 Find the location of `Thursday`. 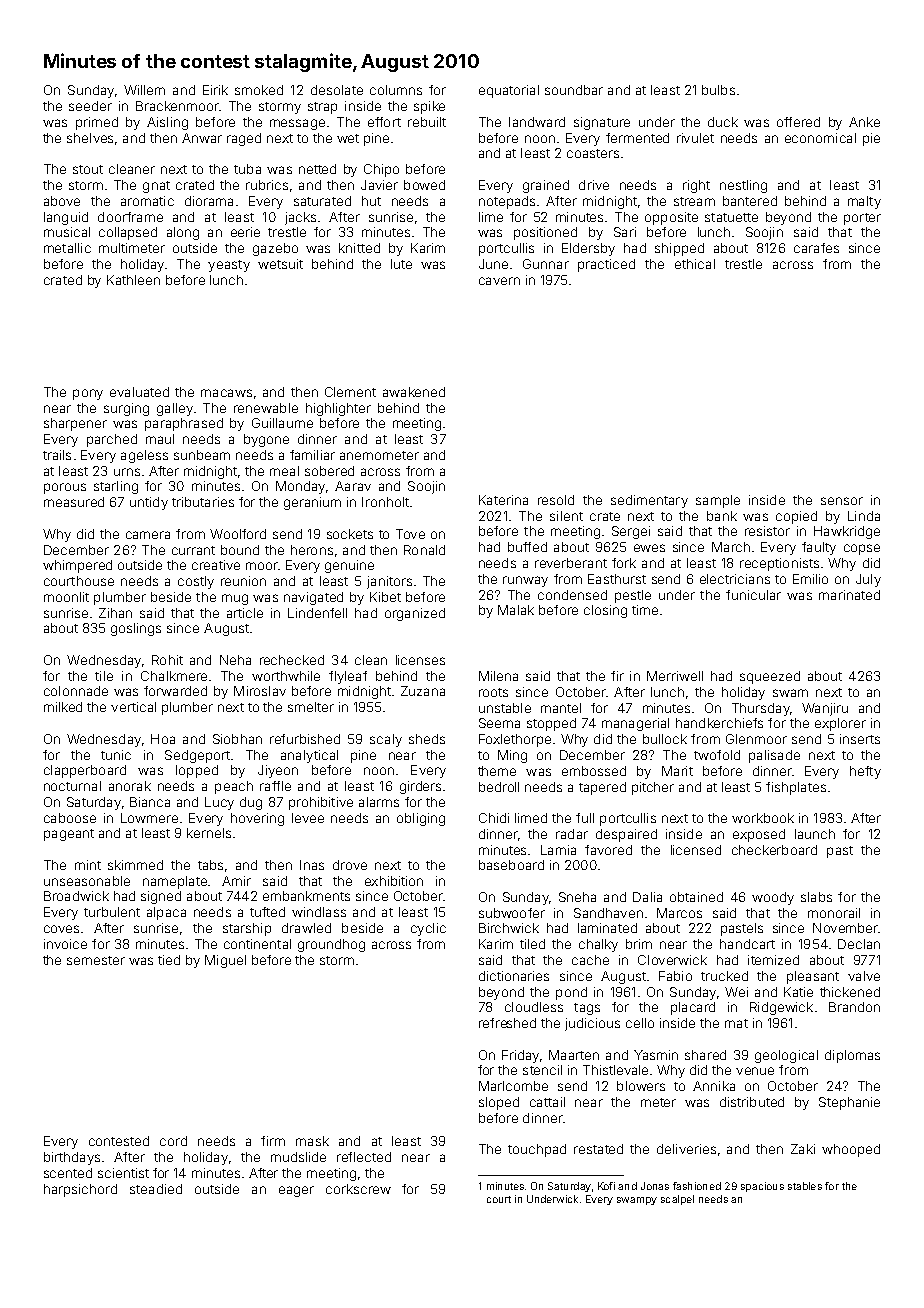

Thursday is located at coordinates (761, 709).
